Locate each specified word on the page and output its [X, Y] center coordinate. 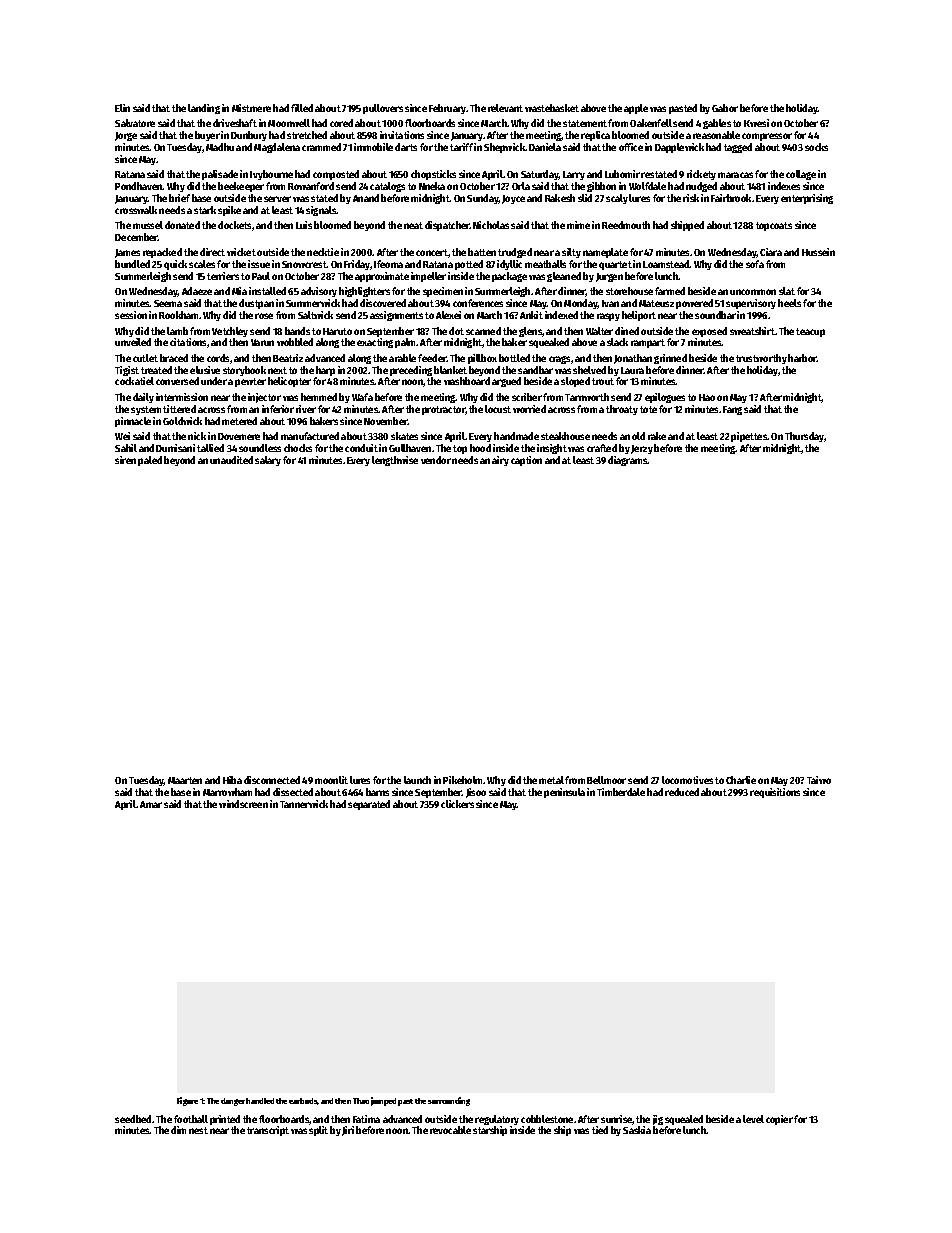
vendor [436, 460]
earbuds [303, 1101]
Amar [151, 804]
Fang [732, 410]
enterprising [807, 199]
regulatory [497, 1120]
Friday [357, 265]
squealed [684, 1120]
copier [779, 1120]
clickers [457, 804]
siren [125, 460]
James [127, 253]
